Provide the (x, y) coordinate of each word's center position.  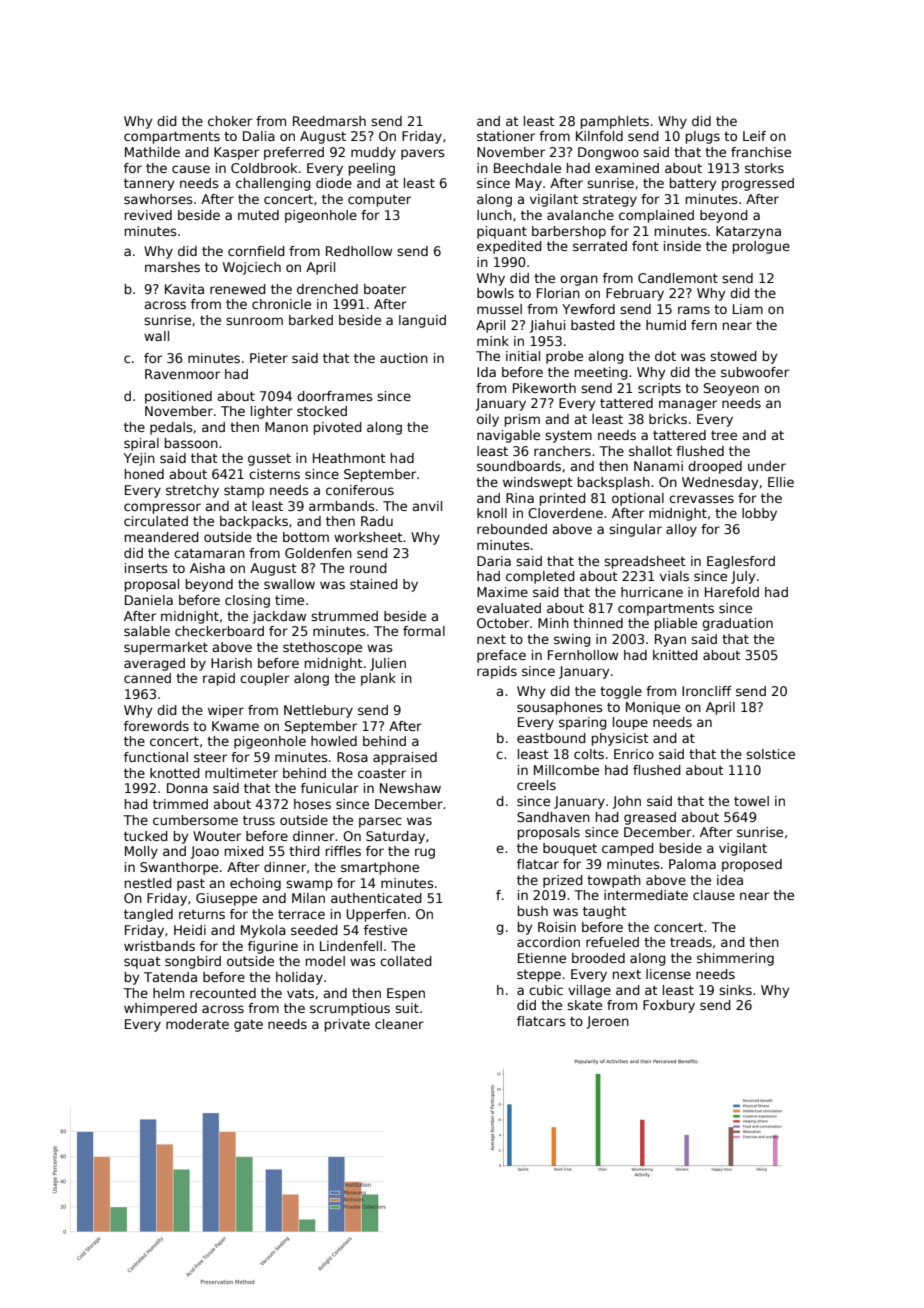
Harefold (732, 592)
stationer (506, 136)
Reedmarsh (329, 121)
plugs (703, 137)
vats (300, 993)
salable (147, 631)
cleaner (399, 1024)
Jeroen (607, 1022)
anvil (427, 506)
